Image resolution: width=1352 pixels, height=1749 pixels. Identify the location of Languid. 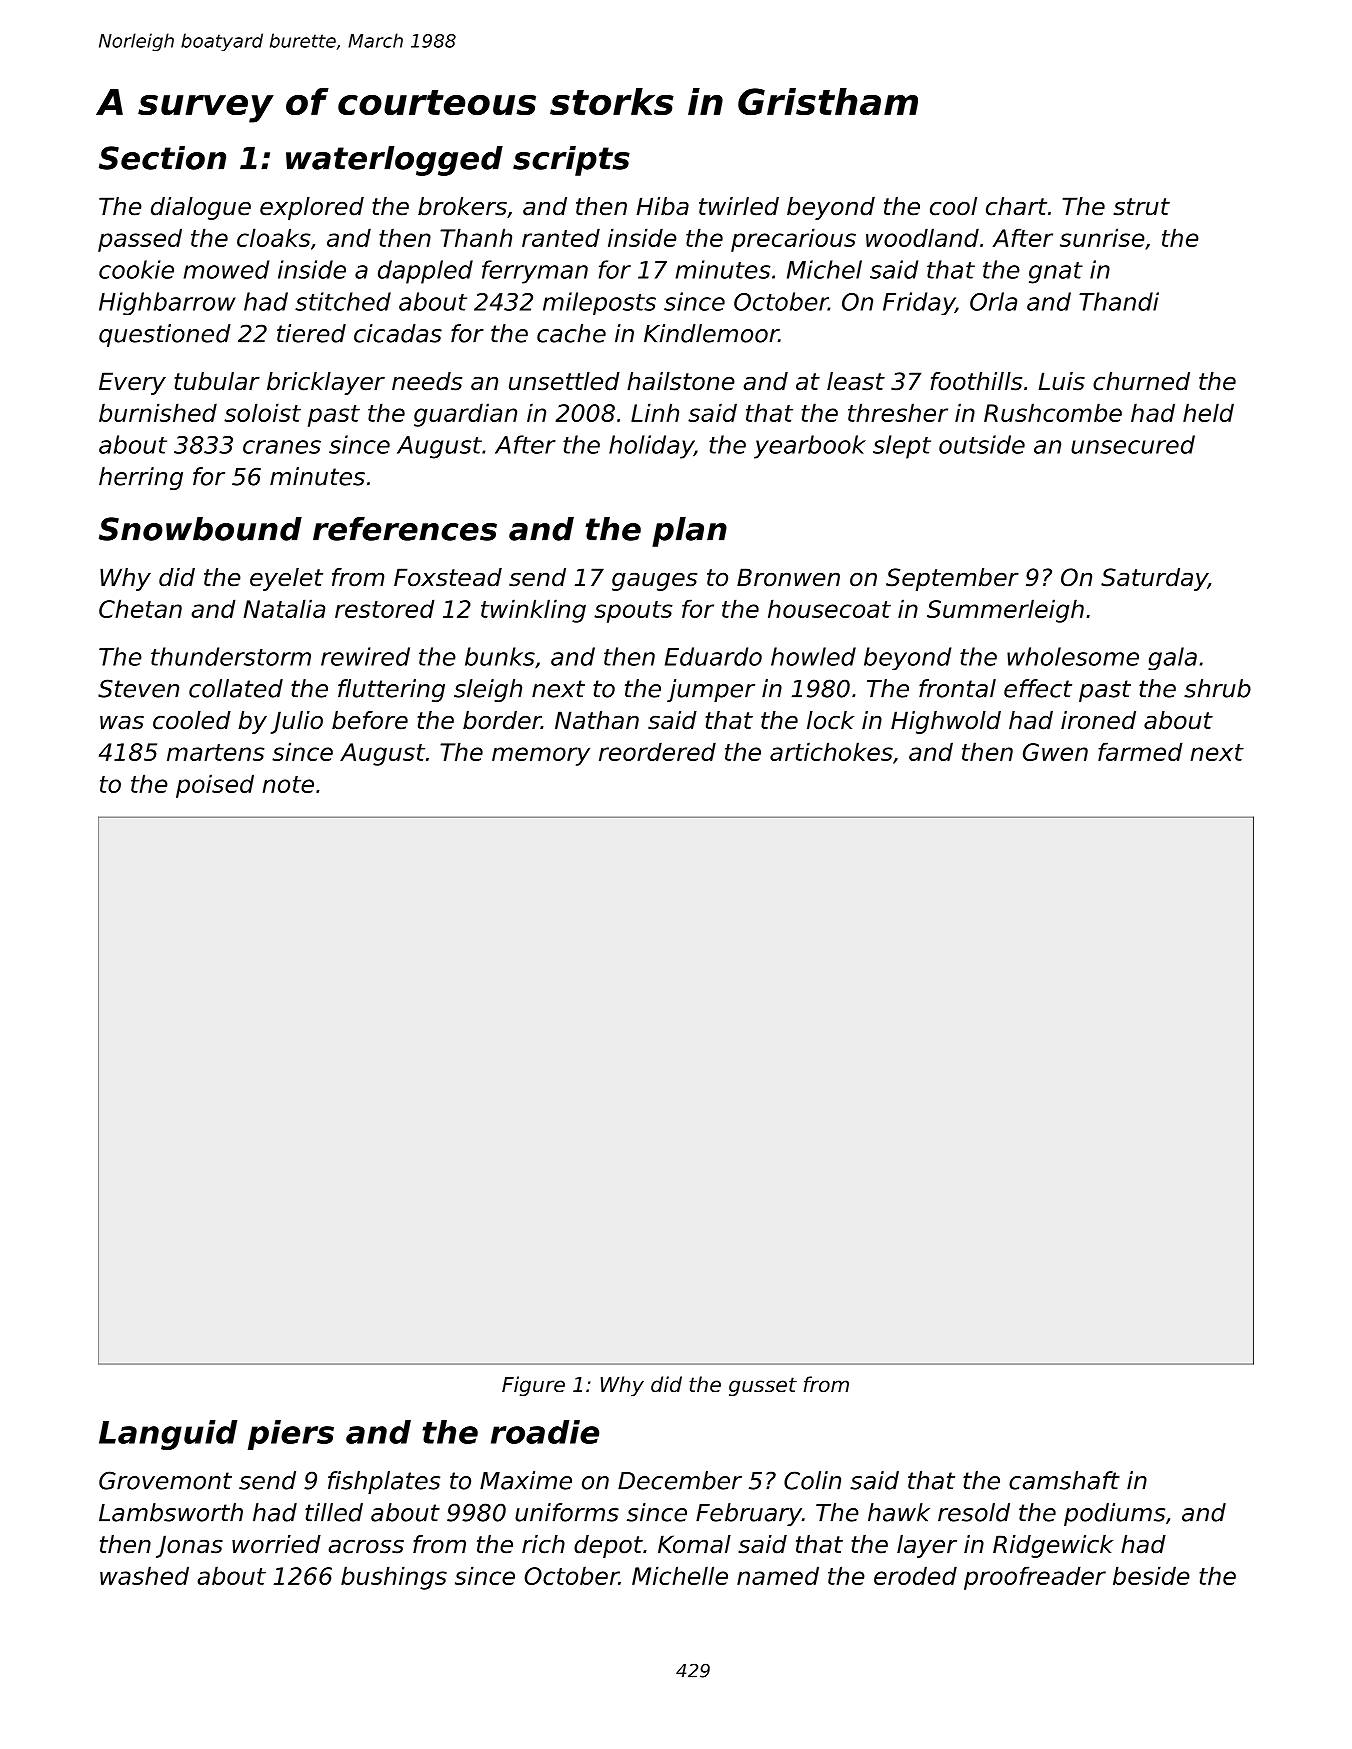
(168, 1435).
